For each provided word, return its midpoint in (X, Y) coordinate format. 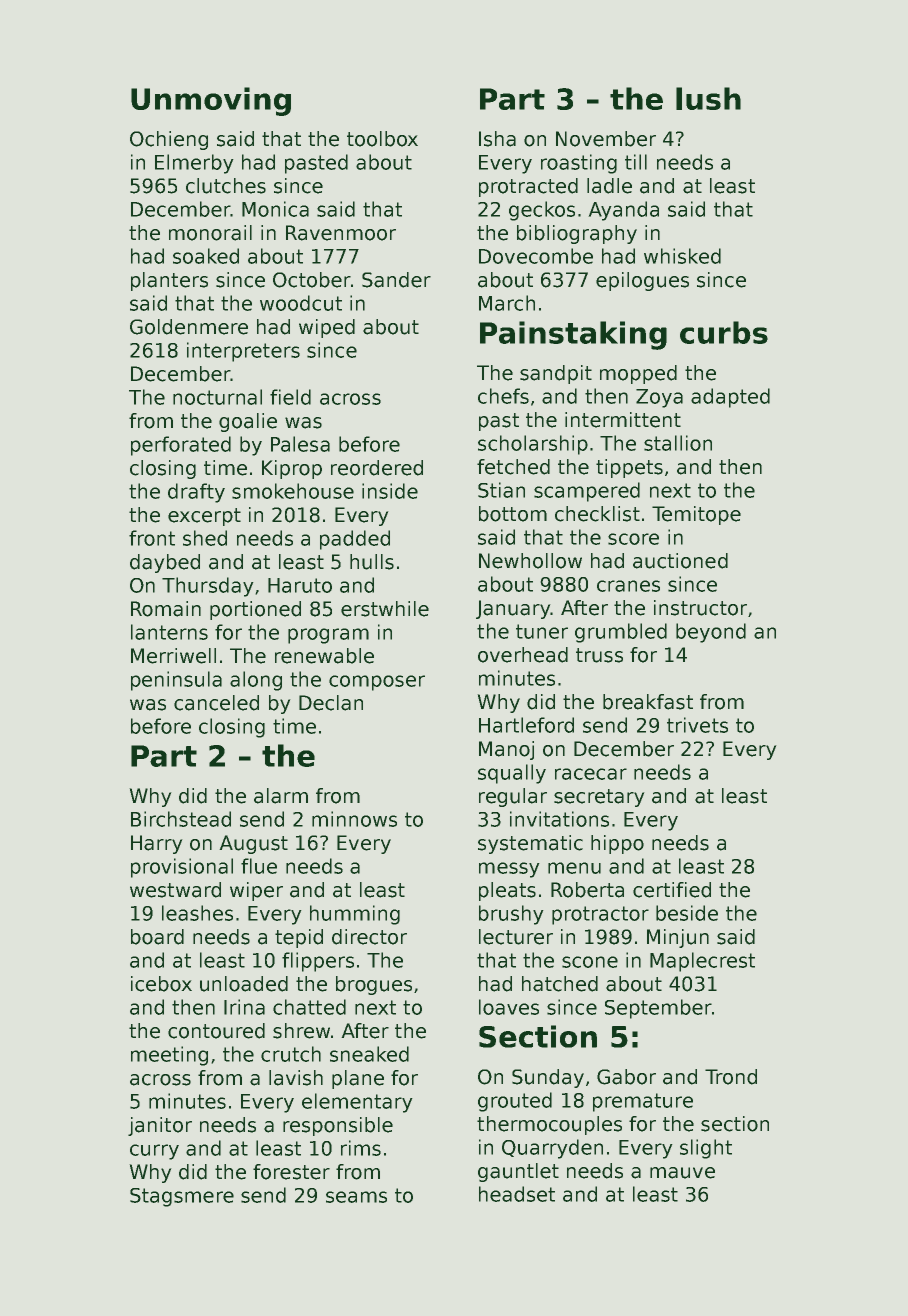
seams (356, 1197)
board (157, 937)
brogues (374, 985)
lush (708, 98)
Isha (497, 139)
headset (517, 1194)
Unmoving (211, 101)
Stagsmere (182, 1197)
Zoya (659, 398)
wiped (327, 328)
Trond (731, 1077)
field (290, 397)
